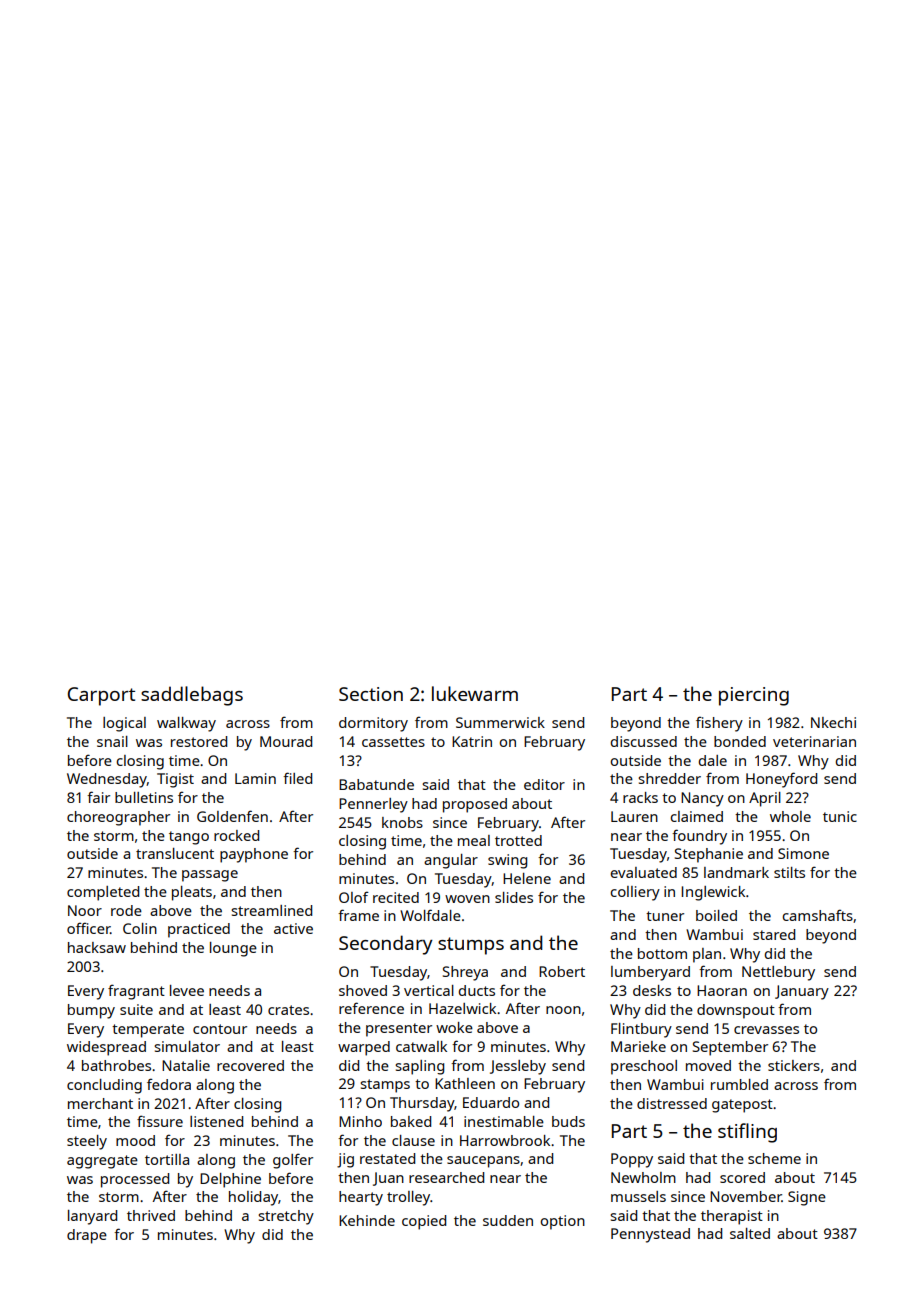  Describe the element at coordinates (740, 741) in the screenshot. I see `bonded` at that location.
